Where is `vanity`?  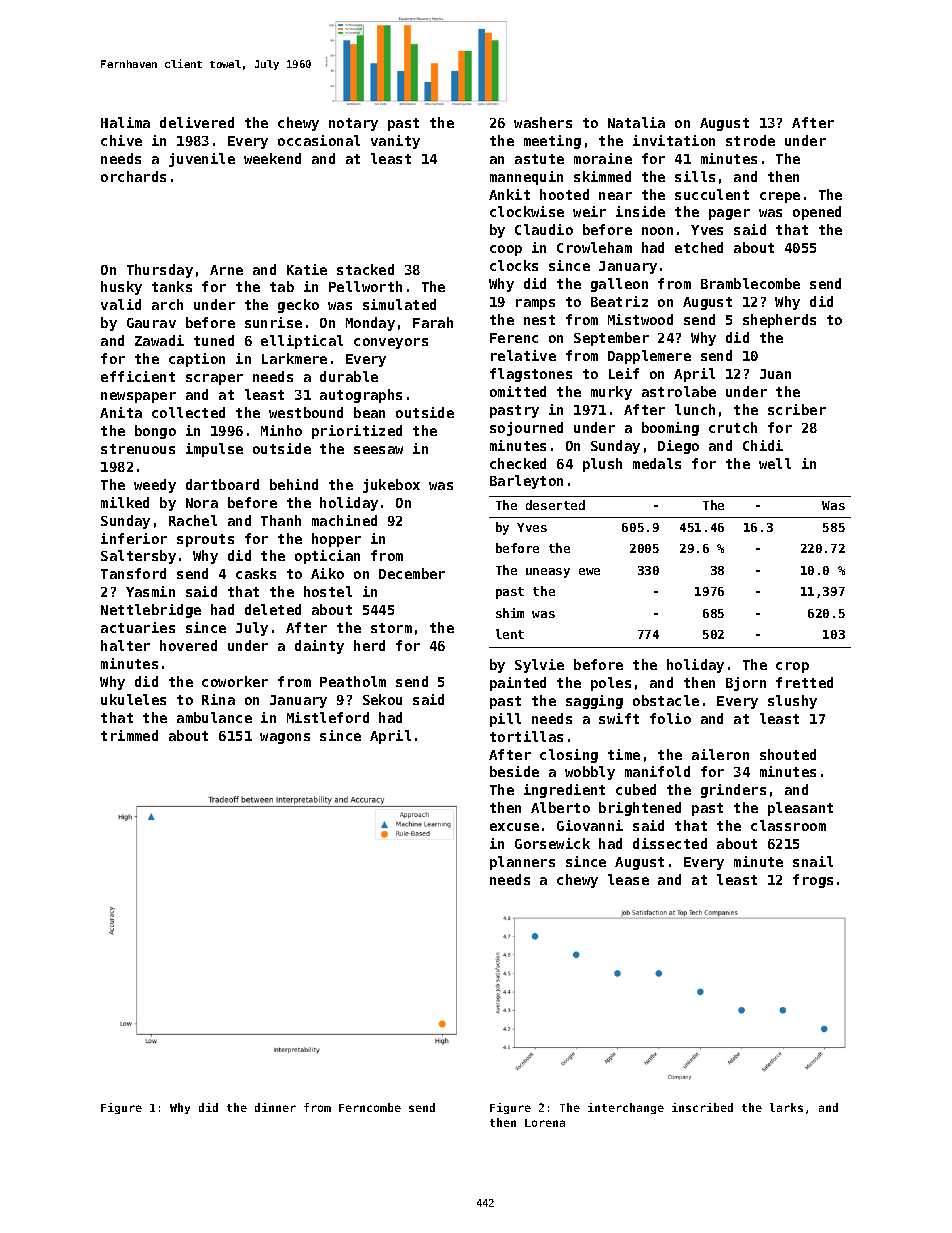 vanity is located at coordinates (395, 142).
